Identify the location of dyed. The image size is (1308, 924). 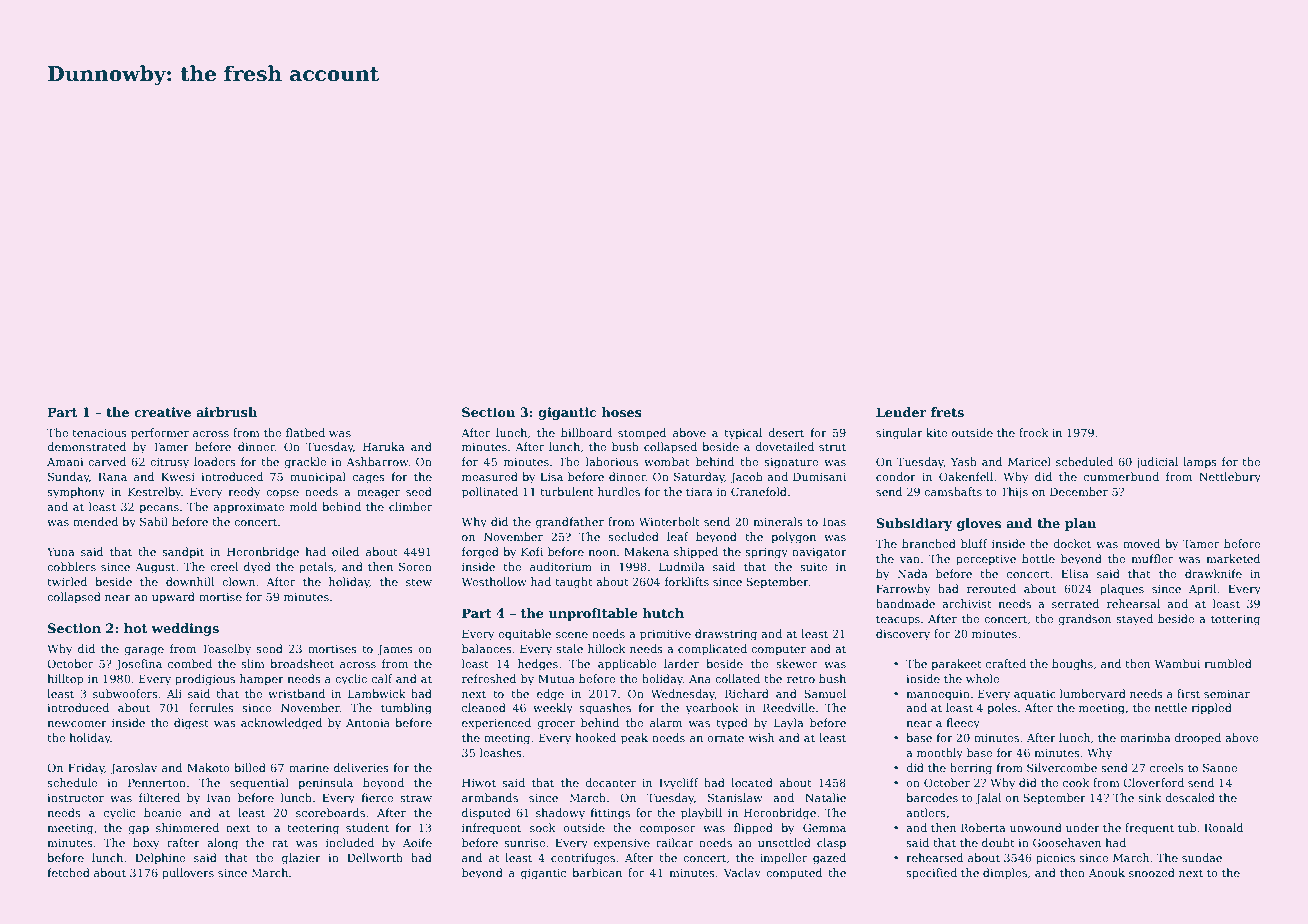
(257, 568).
